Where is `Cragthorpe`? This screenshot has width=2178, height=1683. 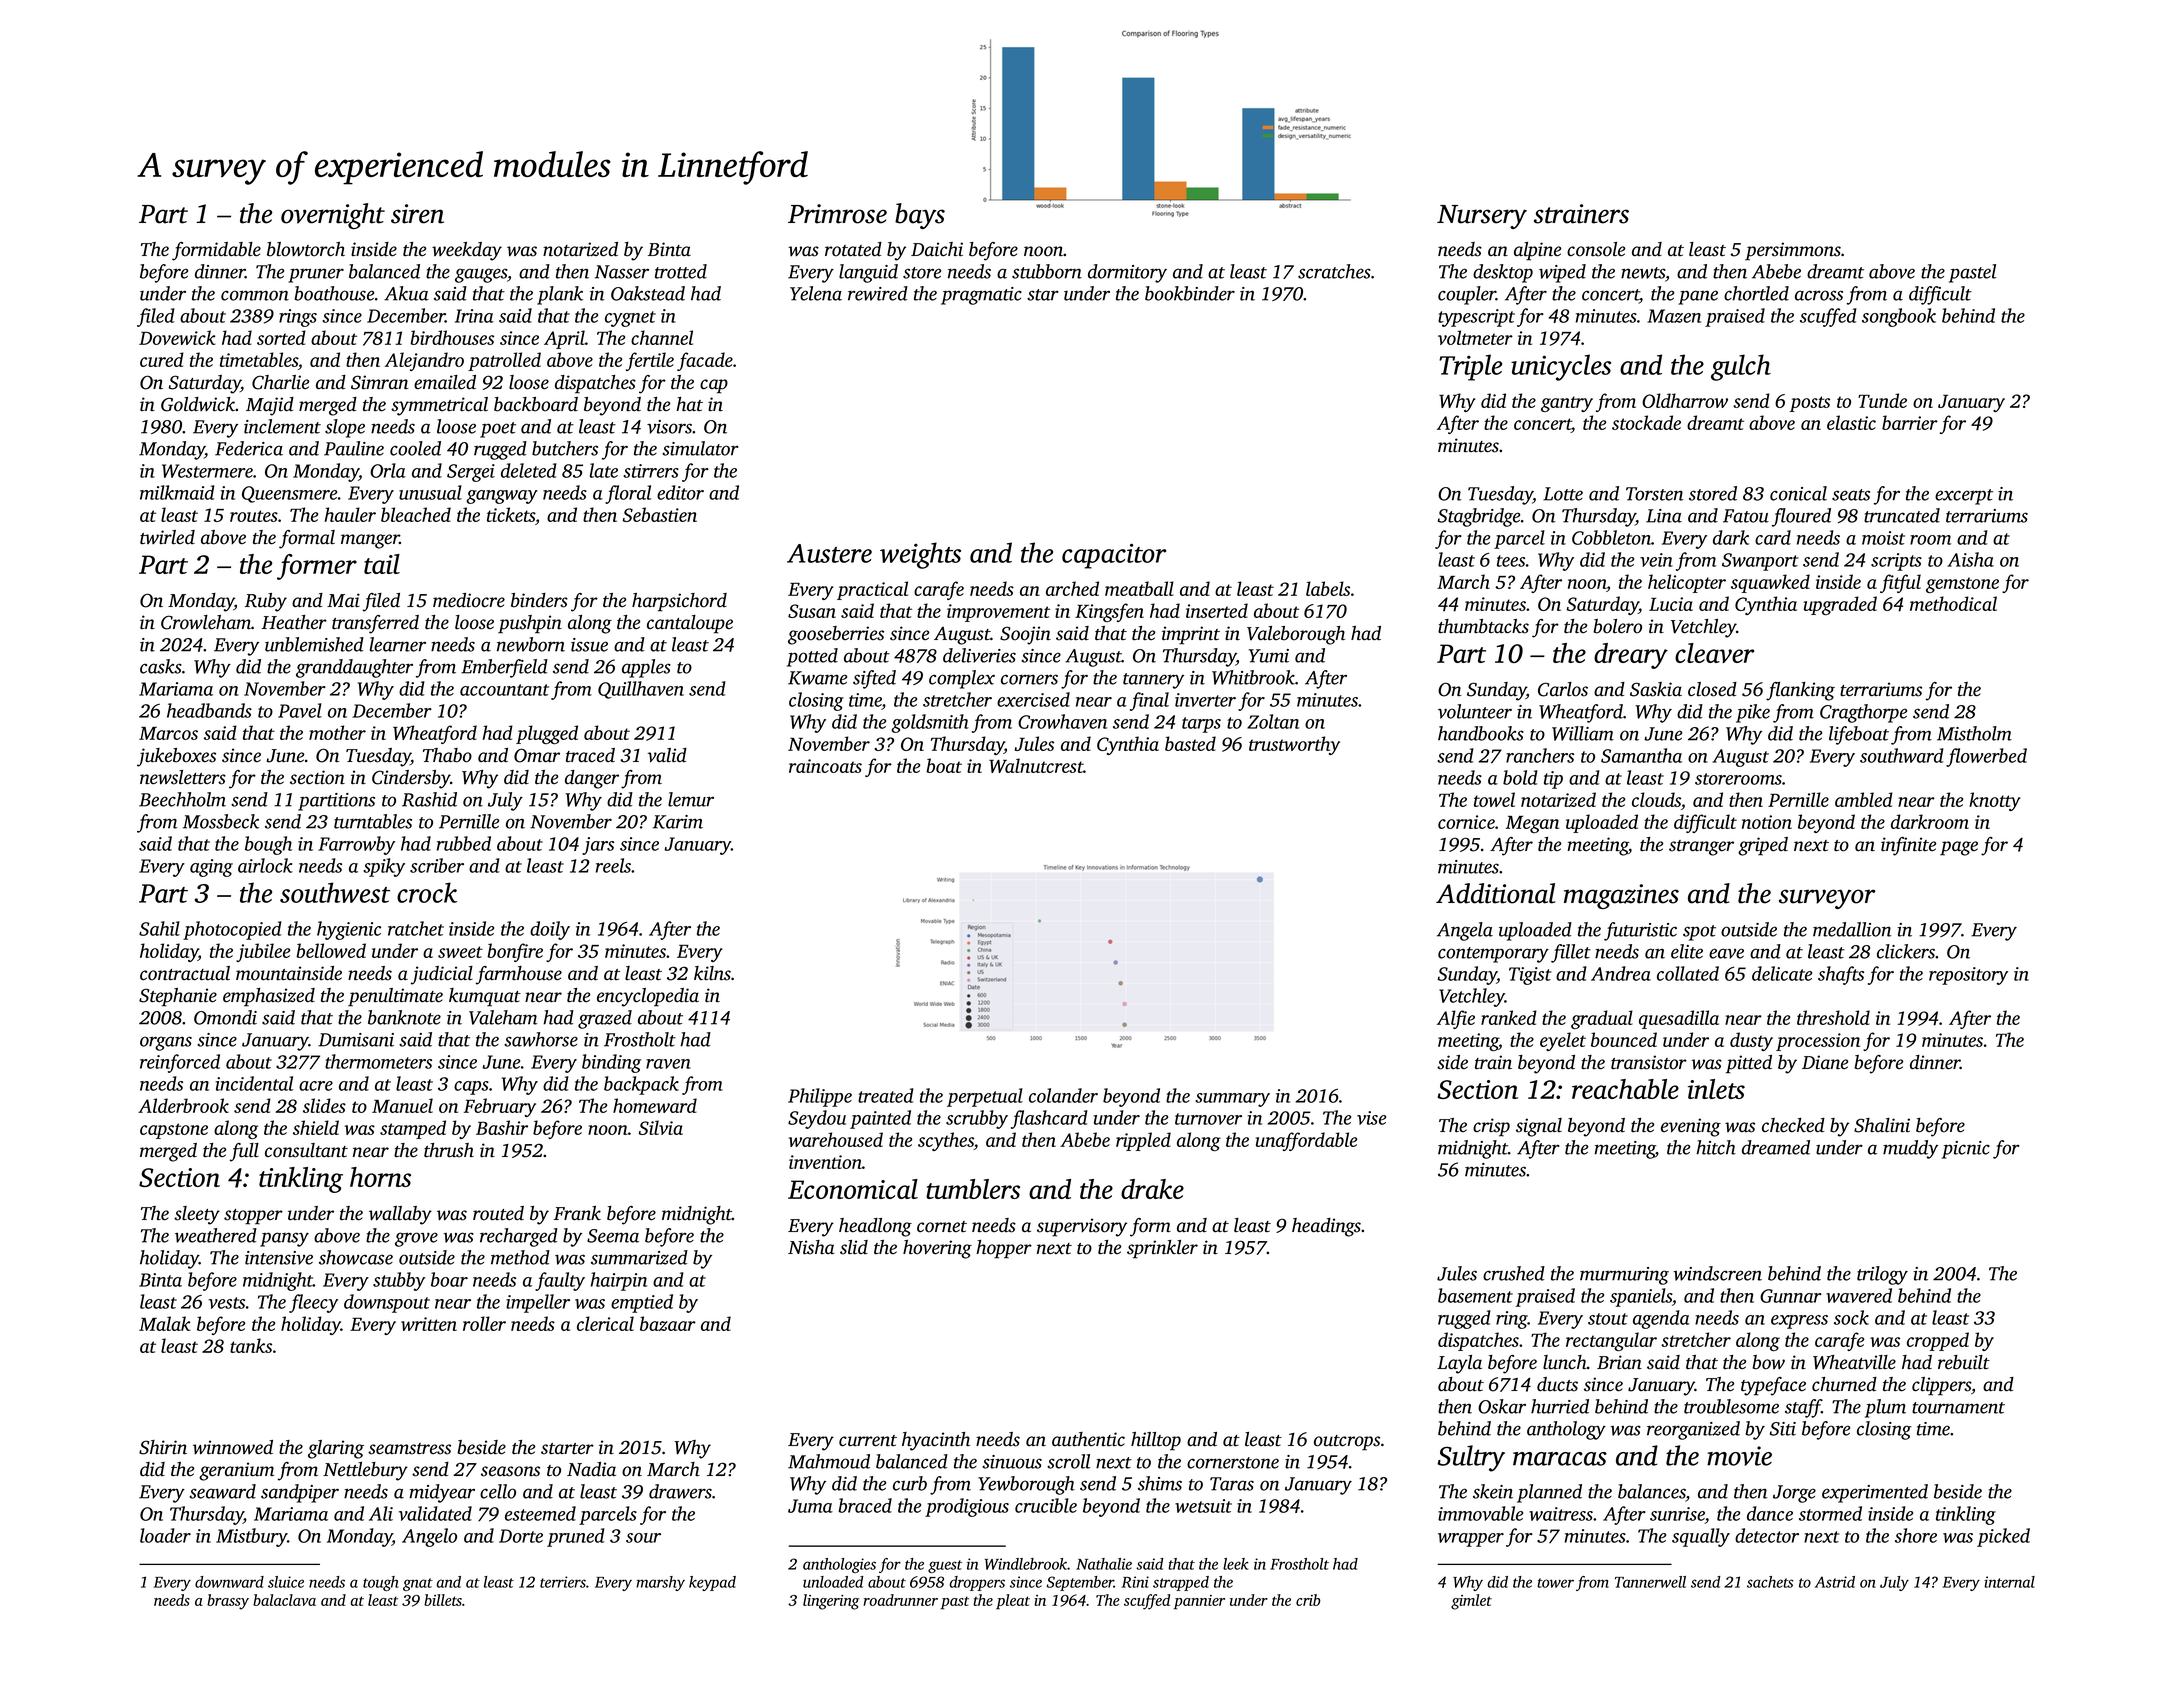 Cragthorpe is located at coordinates (1863, 713).
